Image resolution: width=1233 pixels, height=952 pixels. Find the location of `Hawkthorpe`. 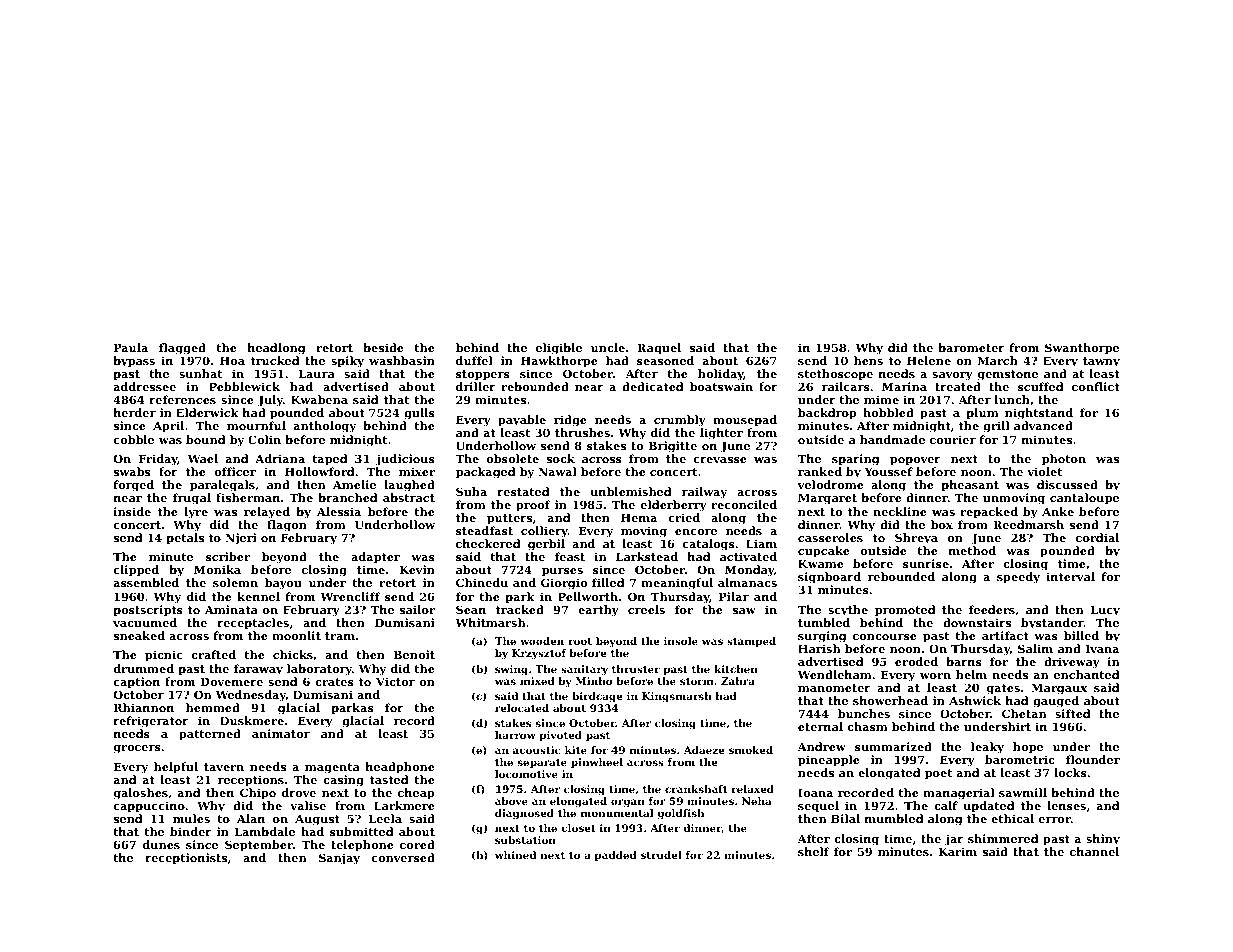

Hawkthorpe is located at coordinates (559, 362).
